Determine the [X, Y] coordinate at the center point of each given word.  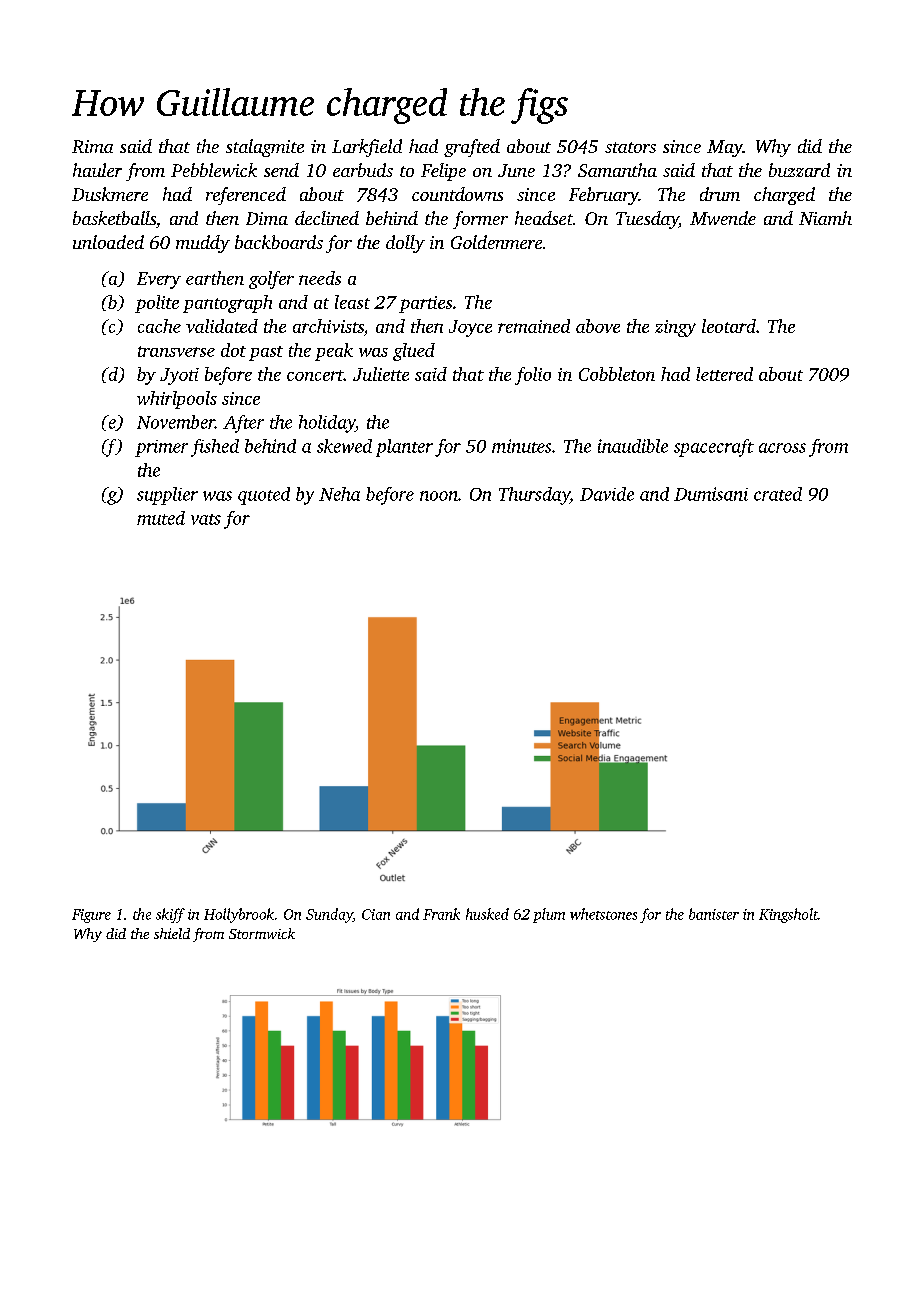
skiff [170, 915]
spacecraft [714, 448]
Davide [607, 494]
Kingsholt [788, 915]
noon [439, 496]
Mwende [723, 218]
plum [549, 915]
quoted [264, 496]
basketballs [114, 218]
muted [161, 518]
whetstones [603, 914]
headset [544, 218]
